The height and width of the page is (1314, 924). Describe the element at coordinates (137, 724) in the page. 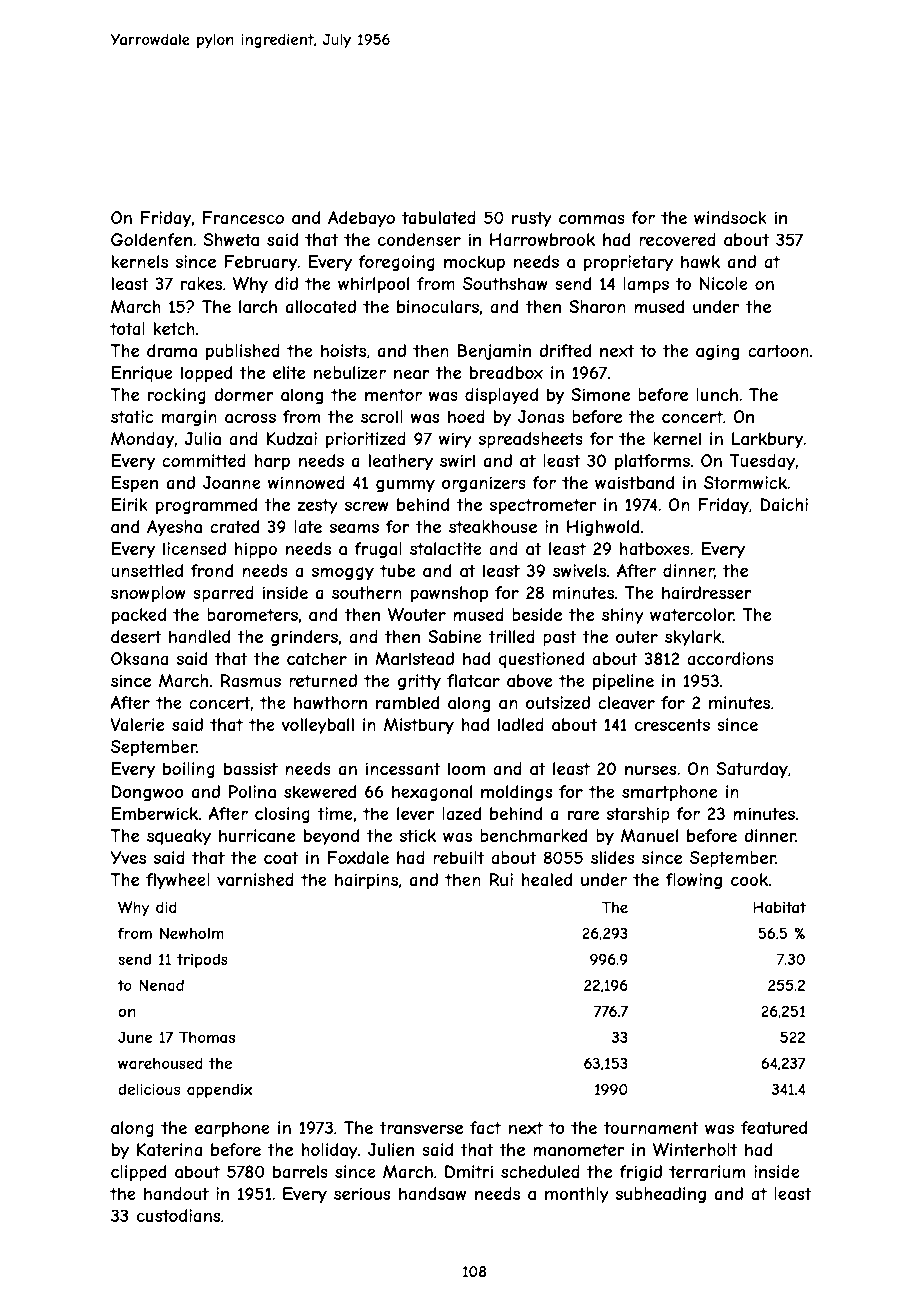

I see `Valerie` at that location.
